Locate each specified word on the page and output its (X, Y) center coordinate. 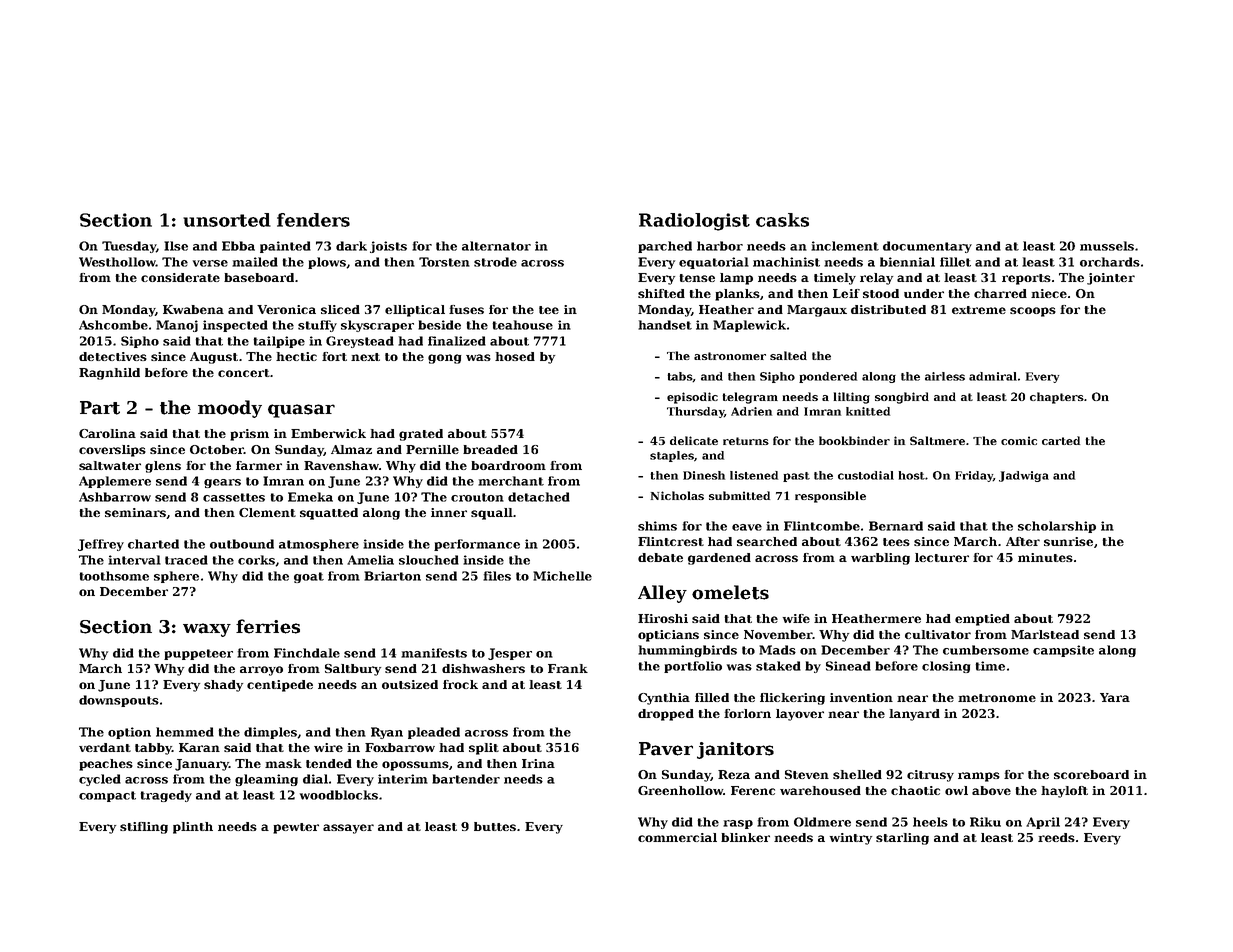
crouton (477, 497)
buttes (495, 826)
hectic (296, 356)
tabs (680, 377)
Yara (1115, 697)
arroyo (261, 671)
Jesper (510, 654)
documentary (927, 247)
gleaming (266, 780)
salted (788, 355)
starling (902, 839)
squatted (329, 514)
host (912, 475)
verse (210, 263)
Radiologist (694, 222)
